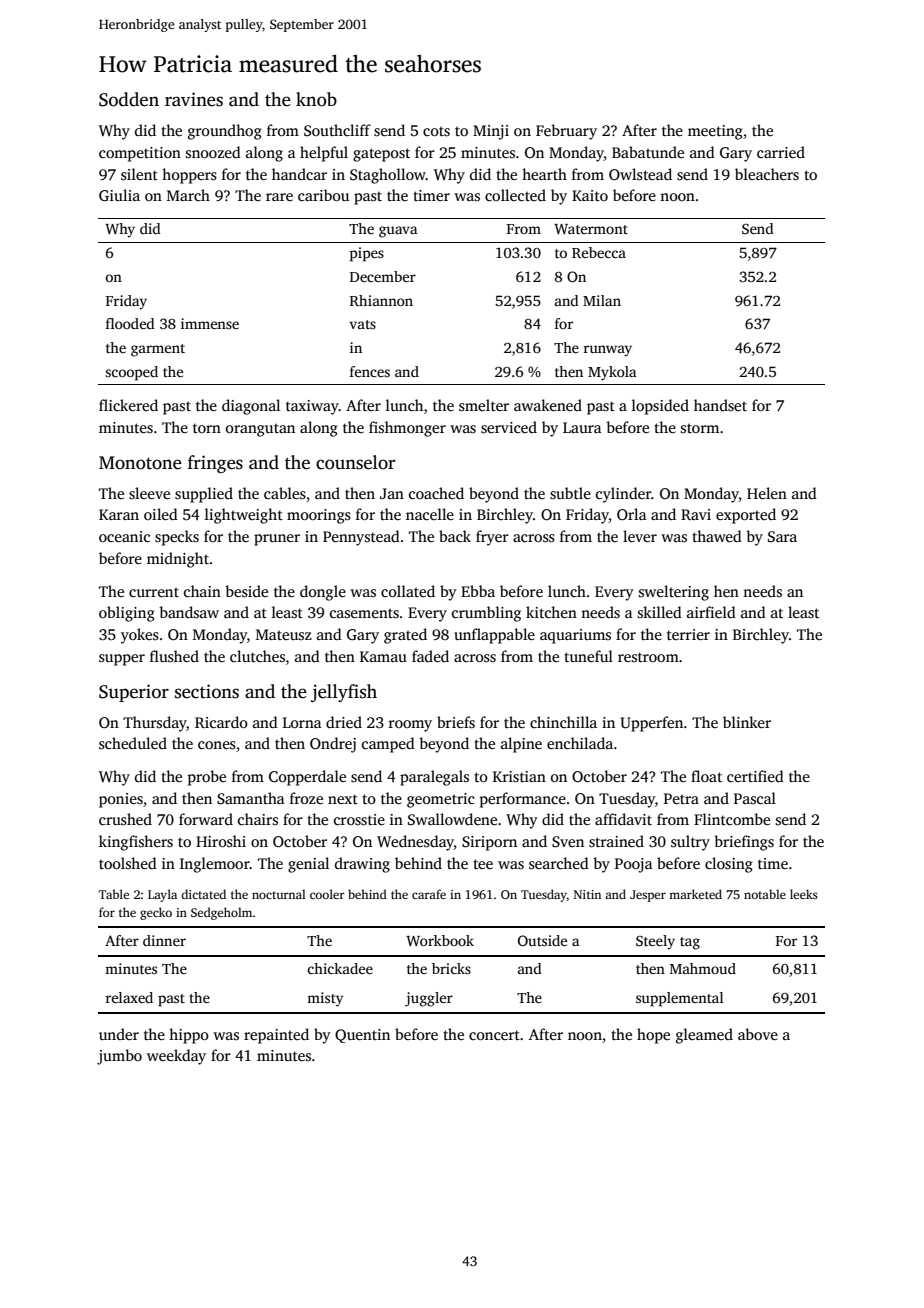  Describe the element at coordinates (355, 462) in the image. I see `counselor` at that location.
